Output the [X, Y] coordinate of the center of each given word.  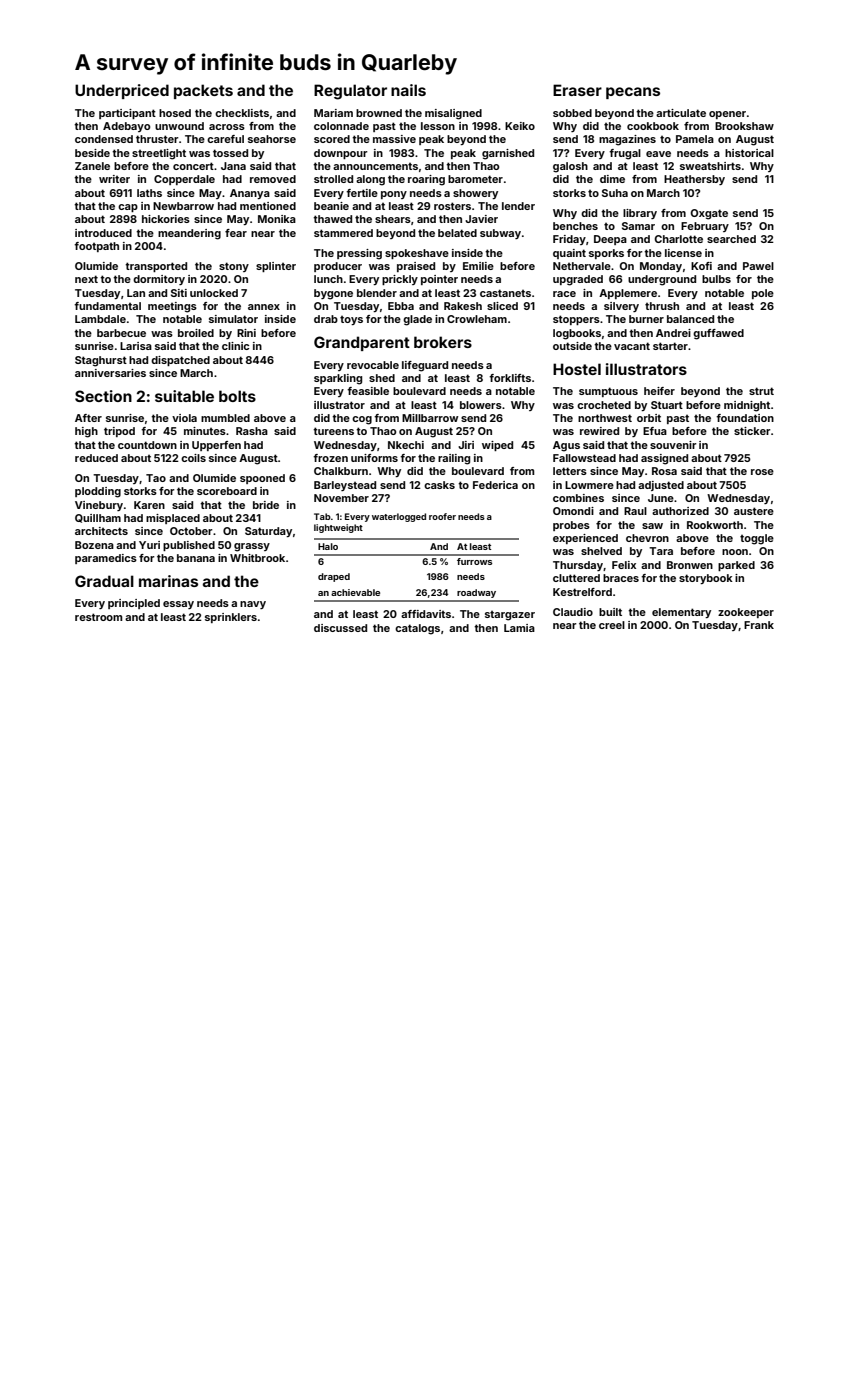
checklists [242, 113]
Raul [635, 511]
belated [457, 233]
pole [763, 294]
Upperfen [216, 446]
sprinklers [231, 618]
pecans [633, 93]
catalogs [417, 629]
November [341, 498]
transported [156, 267]
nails [408, 90]
